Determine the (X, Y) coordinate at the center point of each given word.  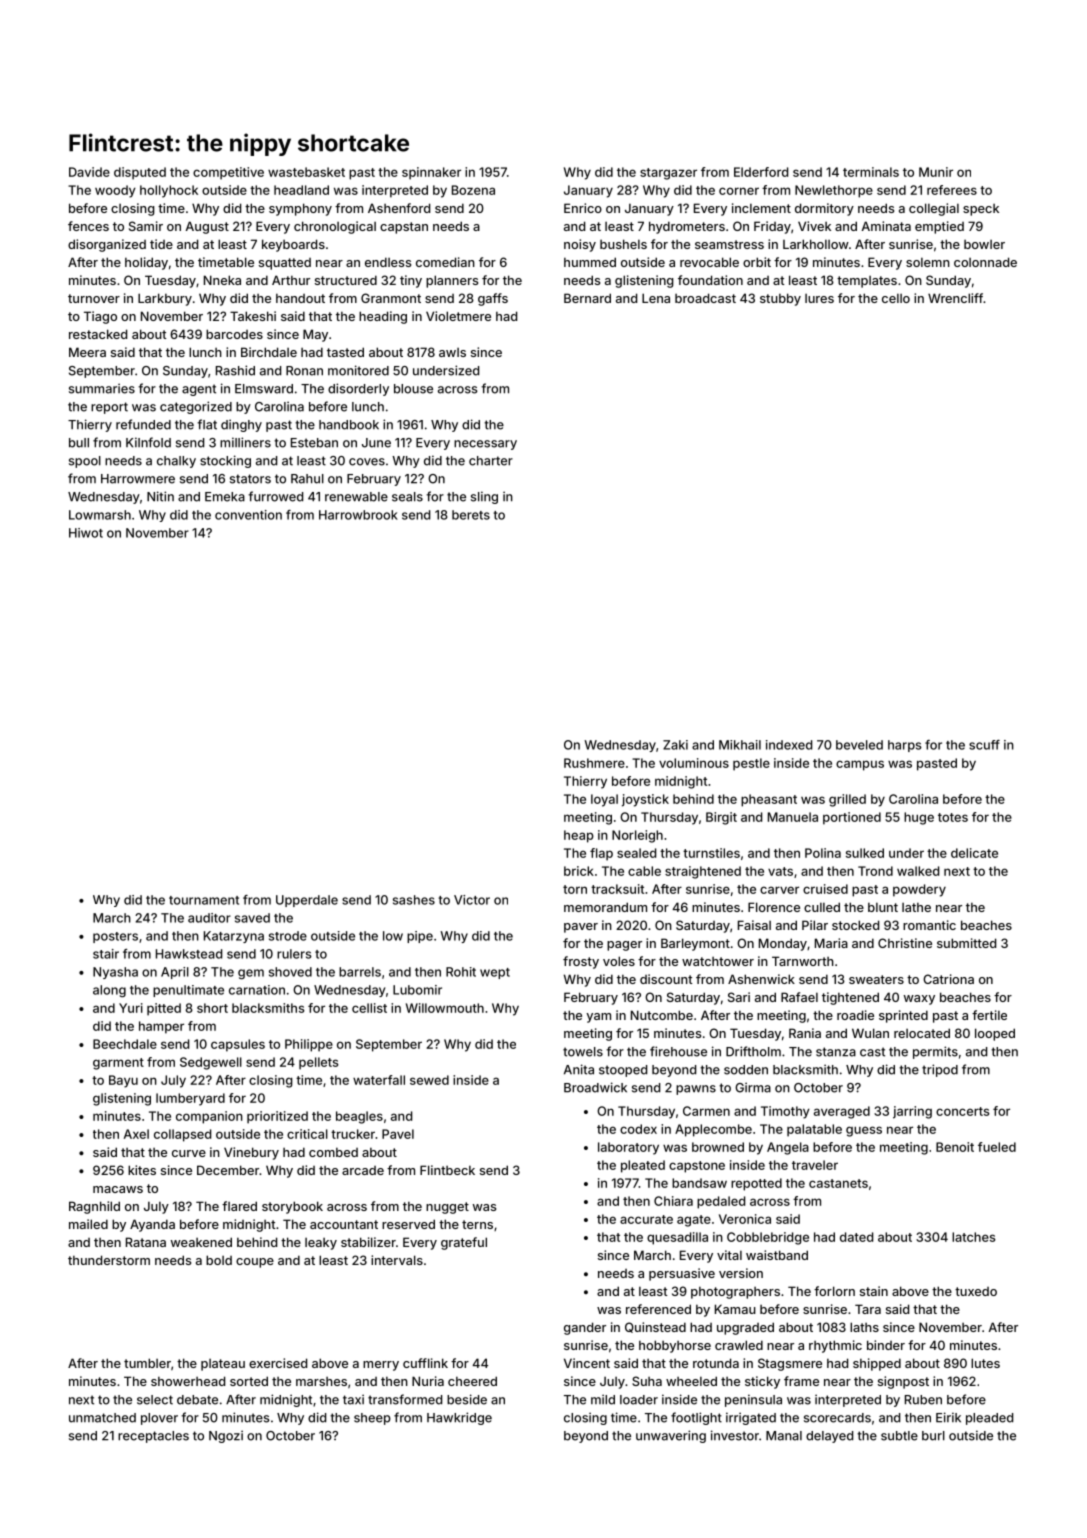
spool (85, 462)
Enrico (583, 208)
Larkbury (165, 299)
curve (189, 1153)
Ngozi (226, 1436)
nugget (447, 1208)
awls (452, 352)
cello (896, 298)
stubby (780, 299)
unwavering (671, 1436)
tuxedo (976, 1291)
